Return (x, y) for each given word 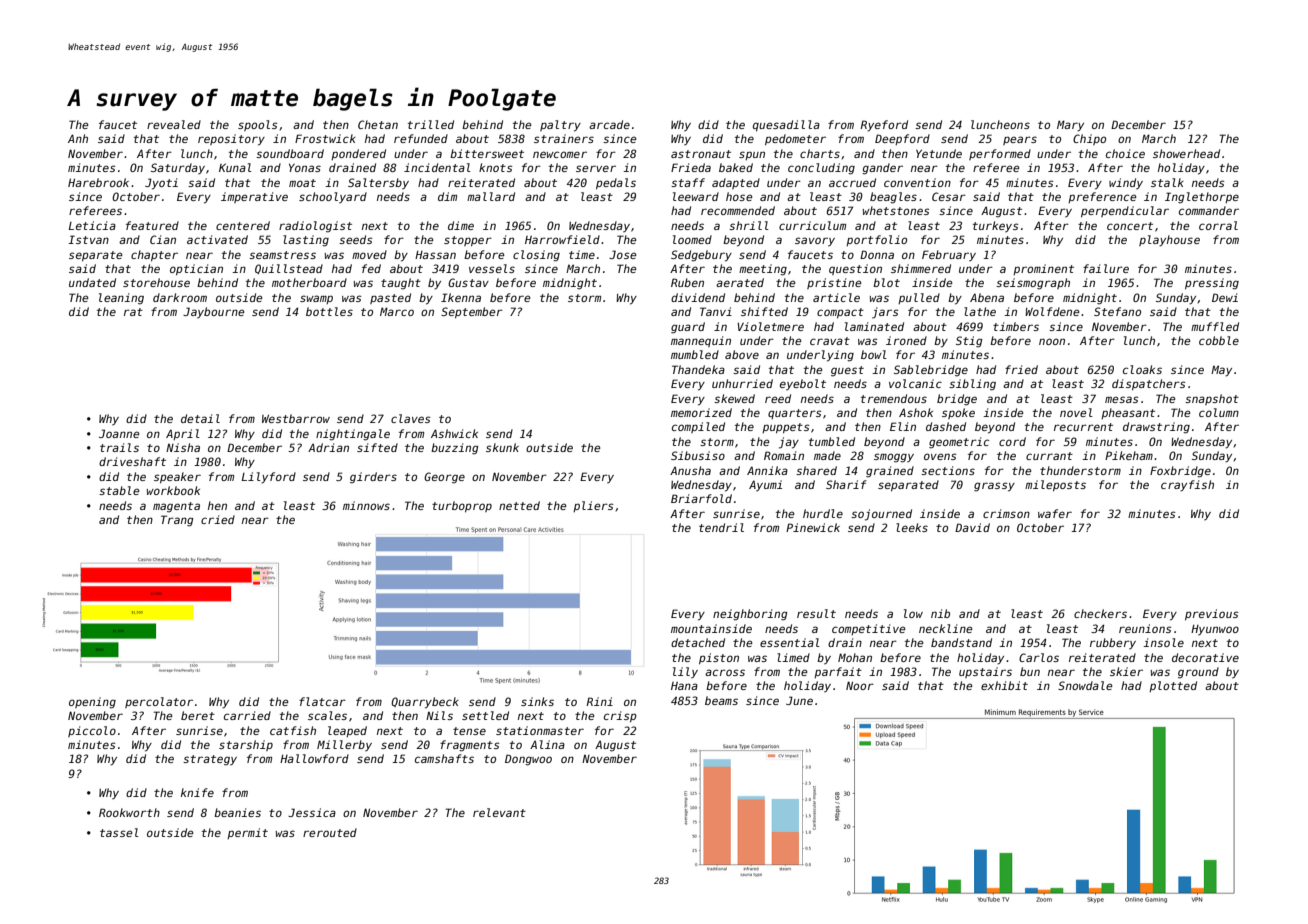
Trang (177, 521)
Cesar (949, 196)
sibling (972, 385)
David (972, 527)
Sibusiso (698, 455)
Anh (78, 138)
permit (247, 833)
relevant (499, 812)
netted (519, 505)
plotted (1173, 686)
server (596, 168)
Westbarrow (296, 418)
